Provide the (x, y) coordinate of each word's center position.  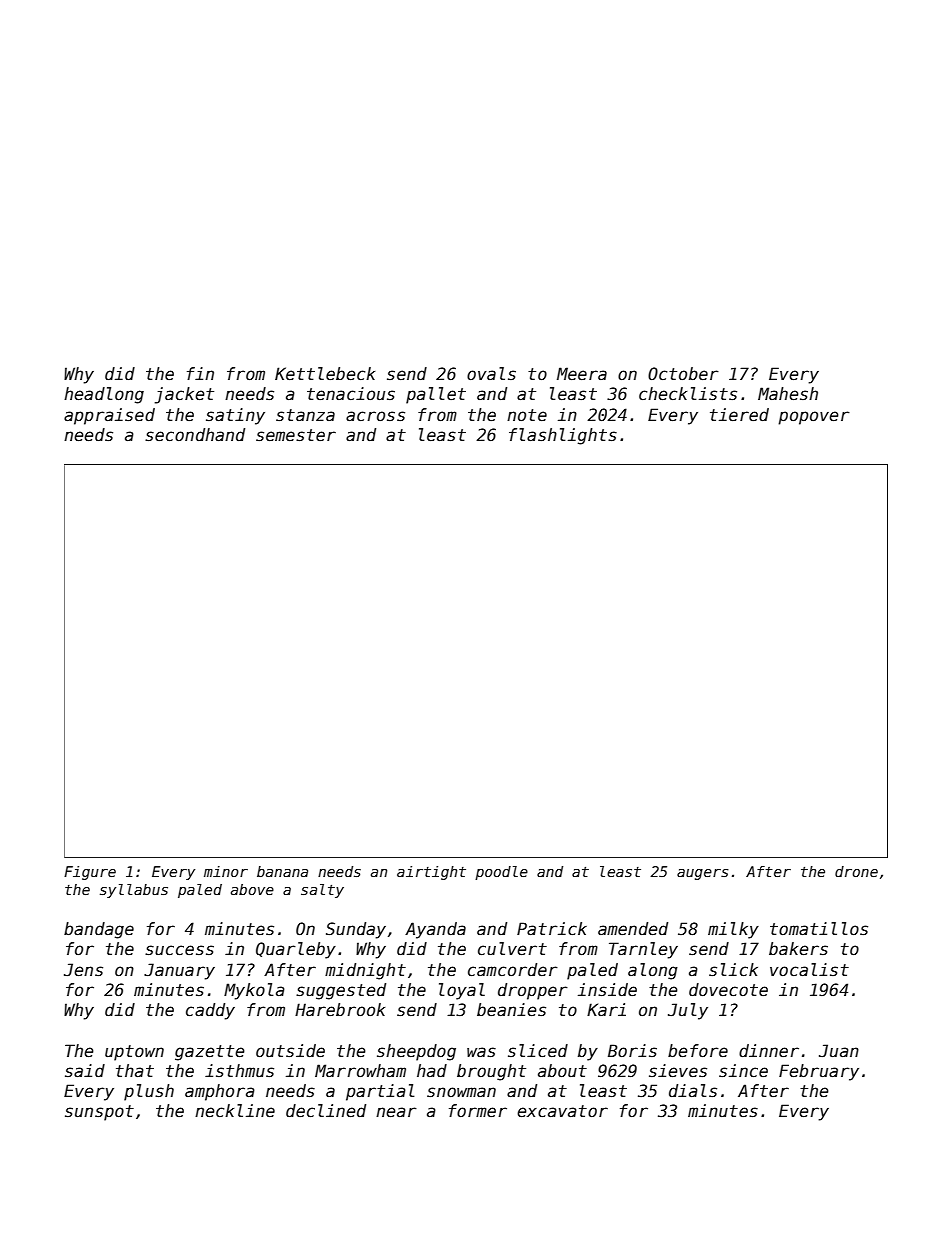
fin (200, 373)
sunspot (99, 1113)
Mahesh (788, 394)
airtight (431, 873)
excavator (562, 1111)
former (478, 1111)
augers (703, 874)
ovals (491, 374)
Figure (90, 873)
